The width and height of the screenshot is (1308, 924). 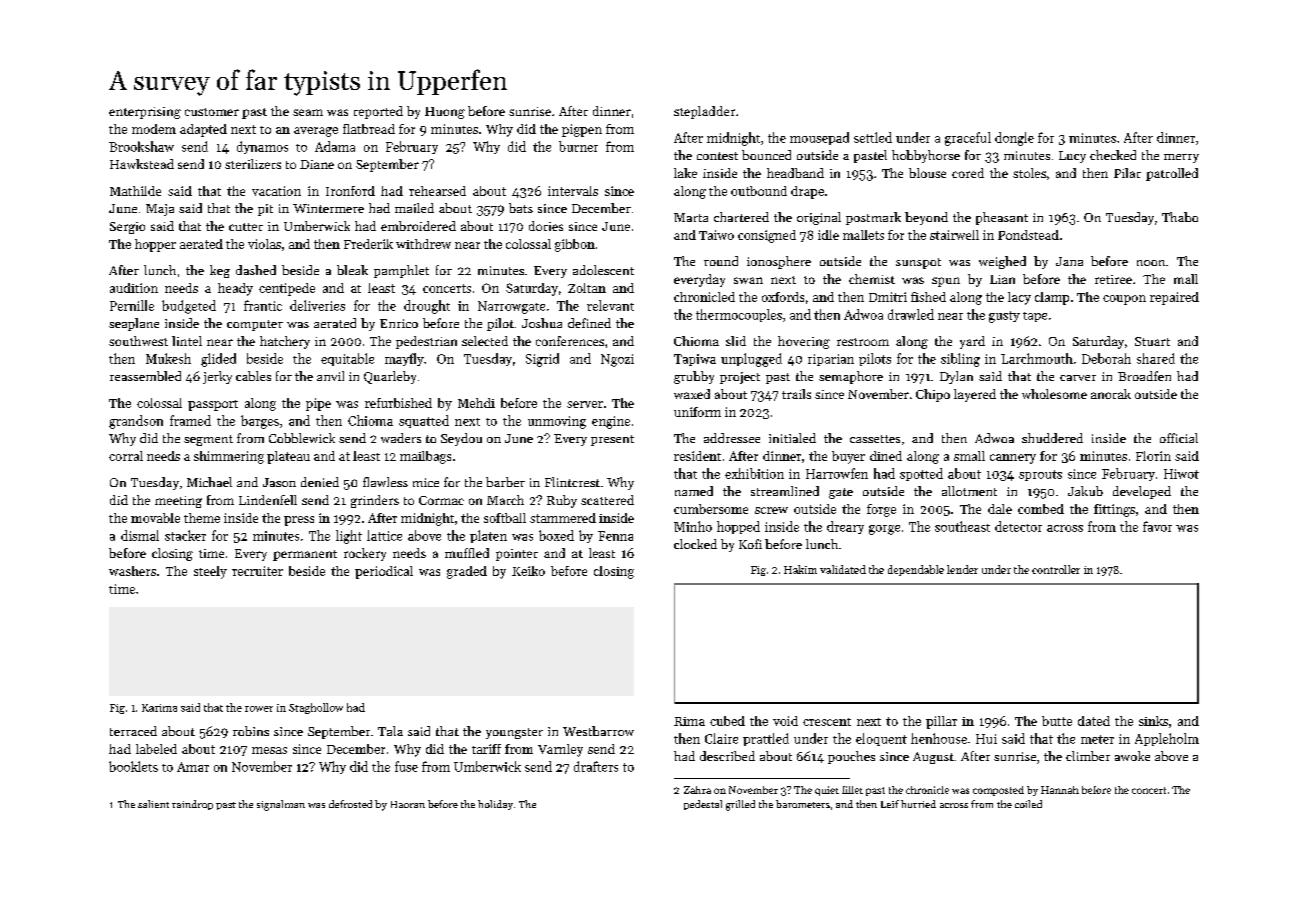 I want to click on corral, so click(x=126, y=456).
